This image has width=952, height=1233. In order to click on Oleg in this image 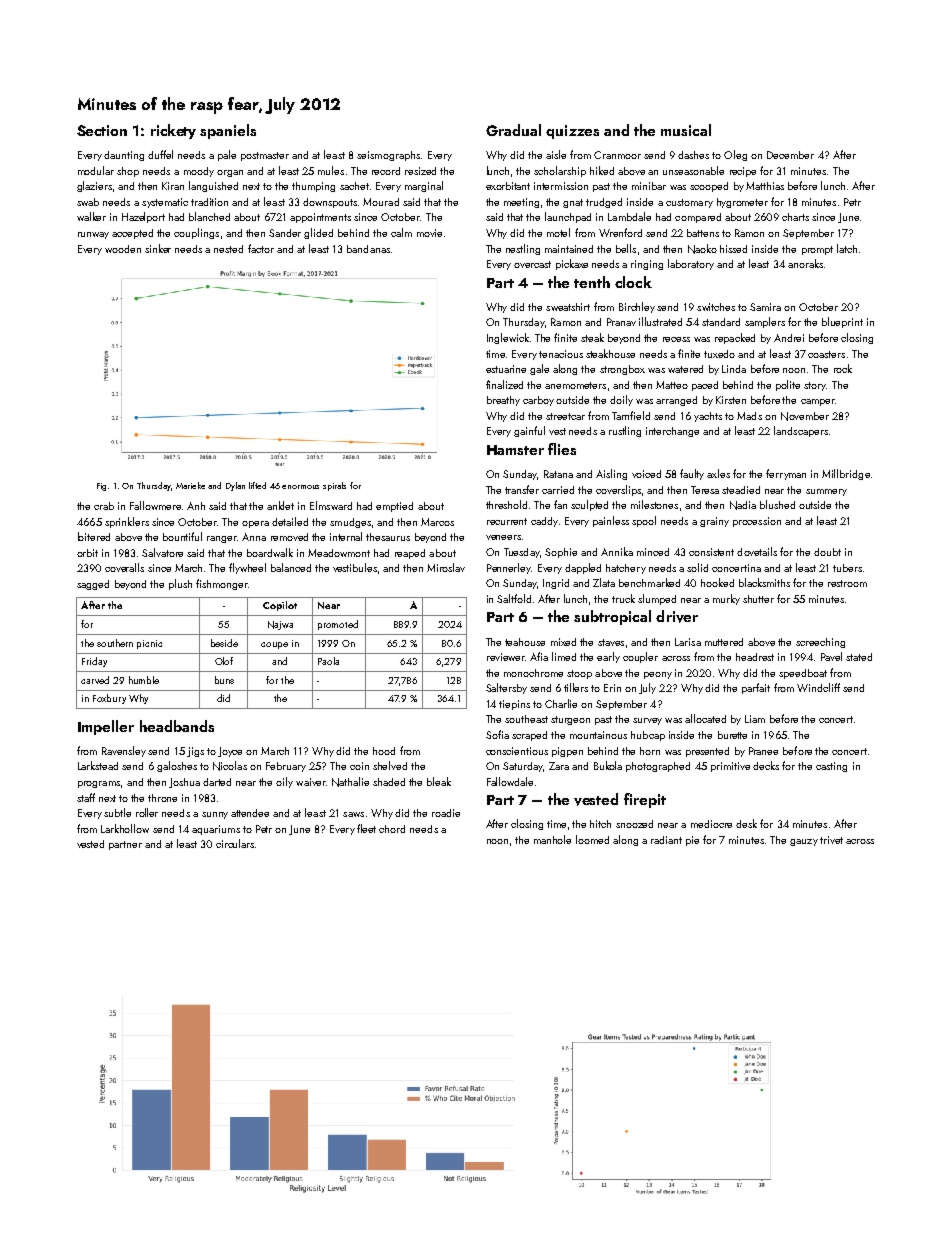, I will do `click(735, 155)`.
